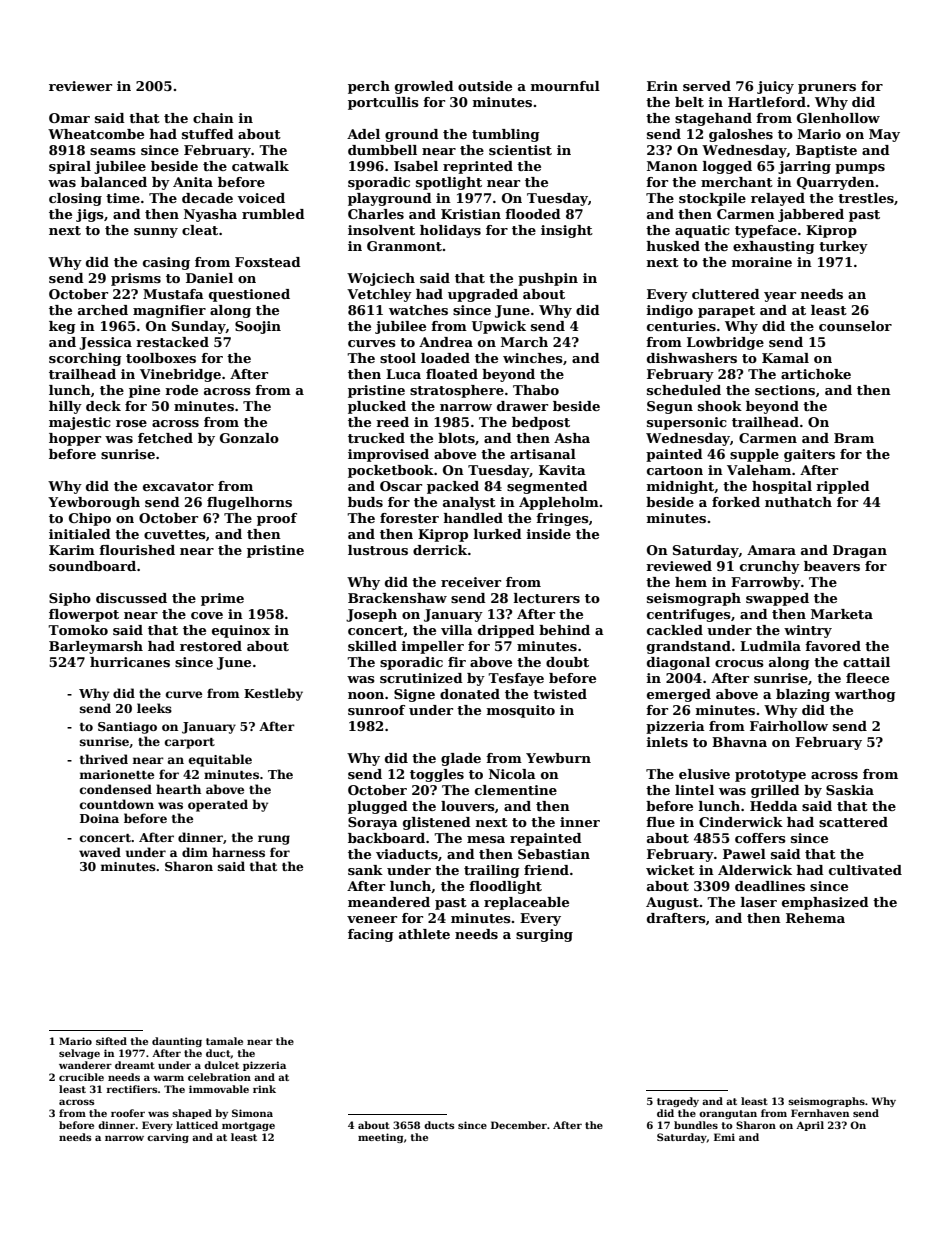  What do you see at coordinates (156, 233) in the document?
I see `sunny` at bounding box center [156, 233].
